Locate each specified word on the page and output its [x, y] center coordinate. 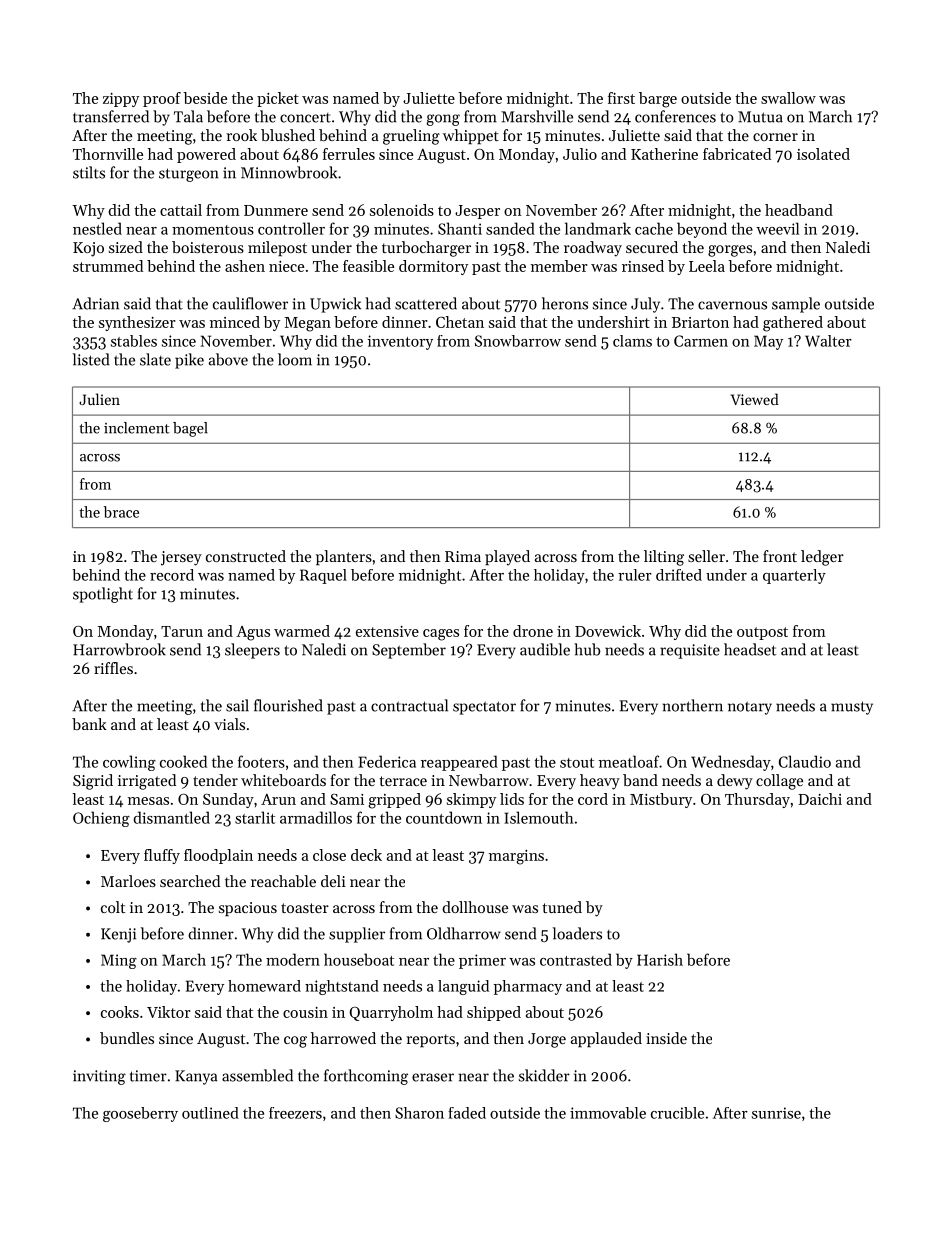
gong [443, 120]
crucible [677, 1113]
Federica [387, 761]
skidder [544, 1075]
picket [278, 99]
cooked [183, 761]
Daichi [820, 799]
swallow [788, 98]
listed [91, 359]
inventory [400, 342]
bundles [127, 1038]
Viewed [754, 399]
